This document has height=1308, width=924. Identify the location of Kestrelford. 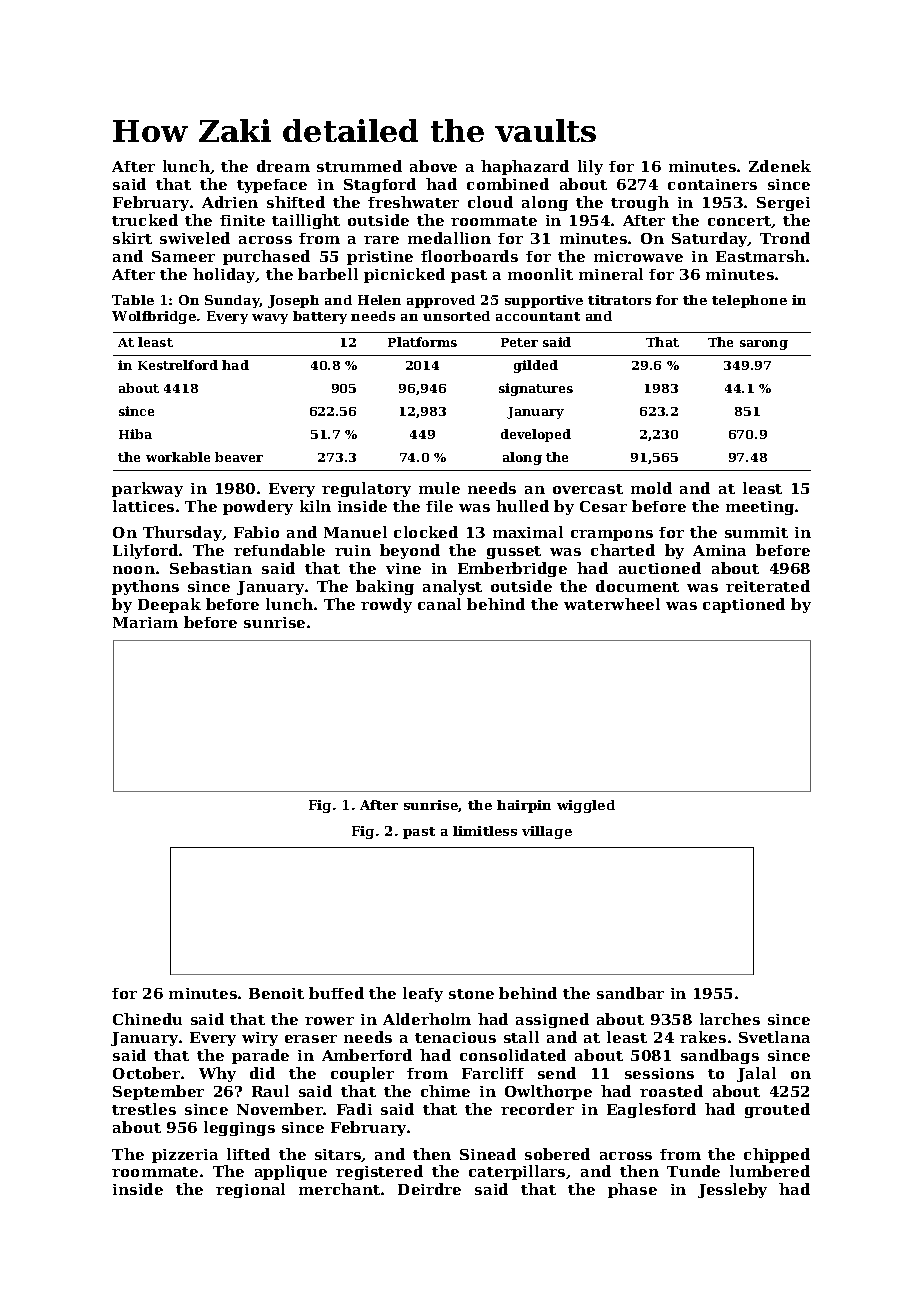
(178, 365).
